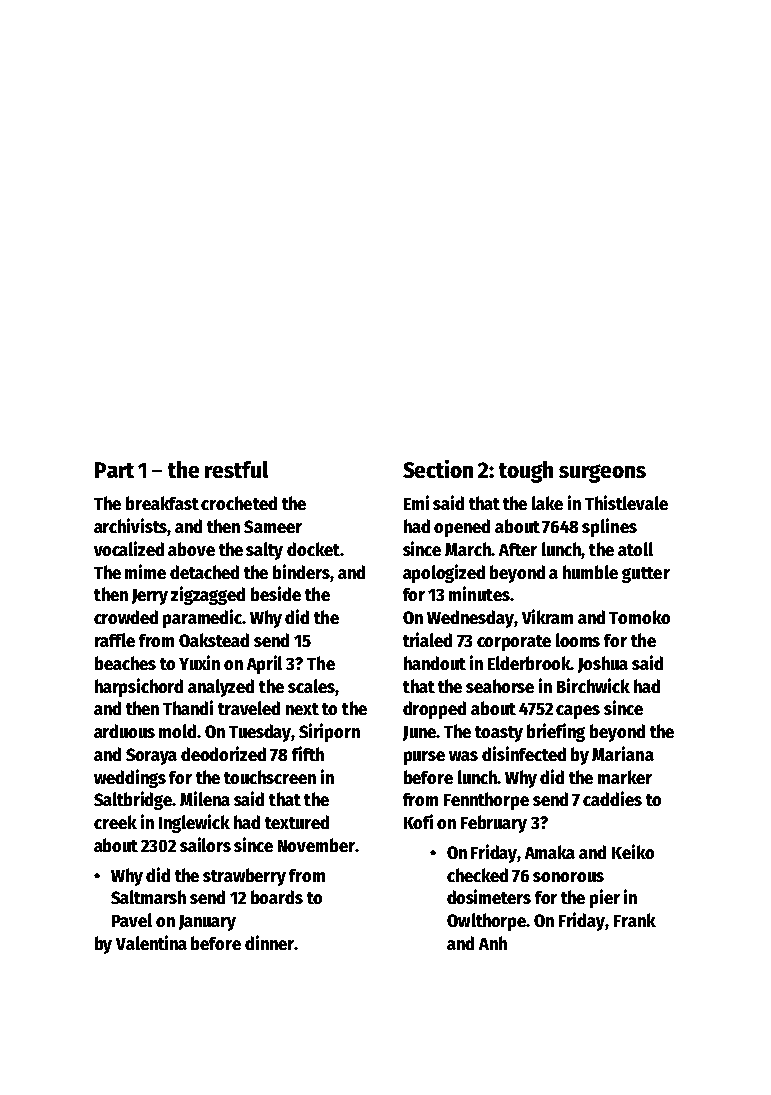 The width and height of the screenshot is (771, 1095). What do you see at coordinates (114, 470) in the screenshot?
I see `Part` at bounding box center [114, 470].
